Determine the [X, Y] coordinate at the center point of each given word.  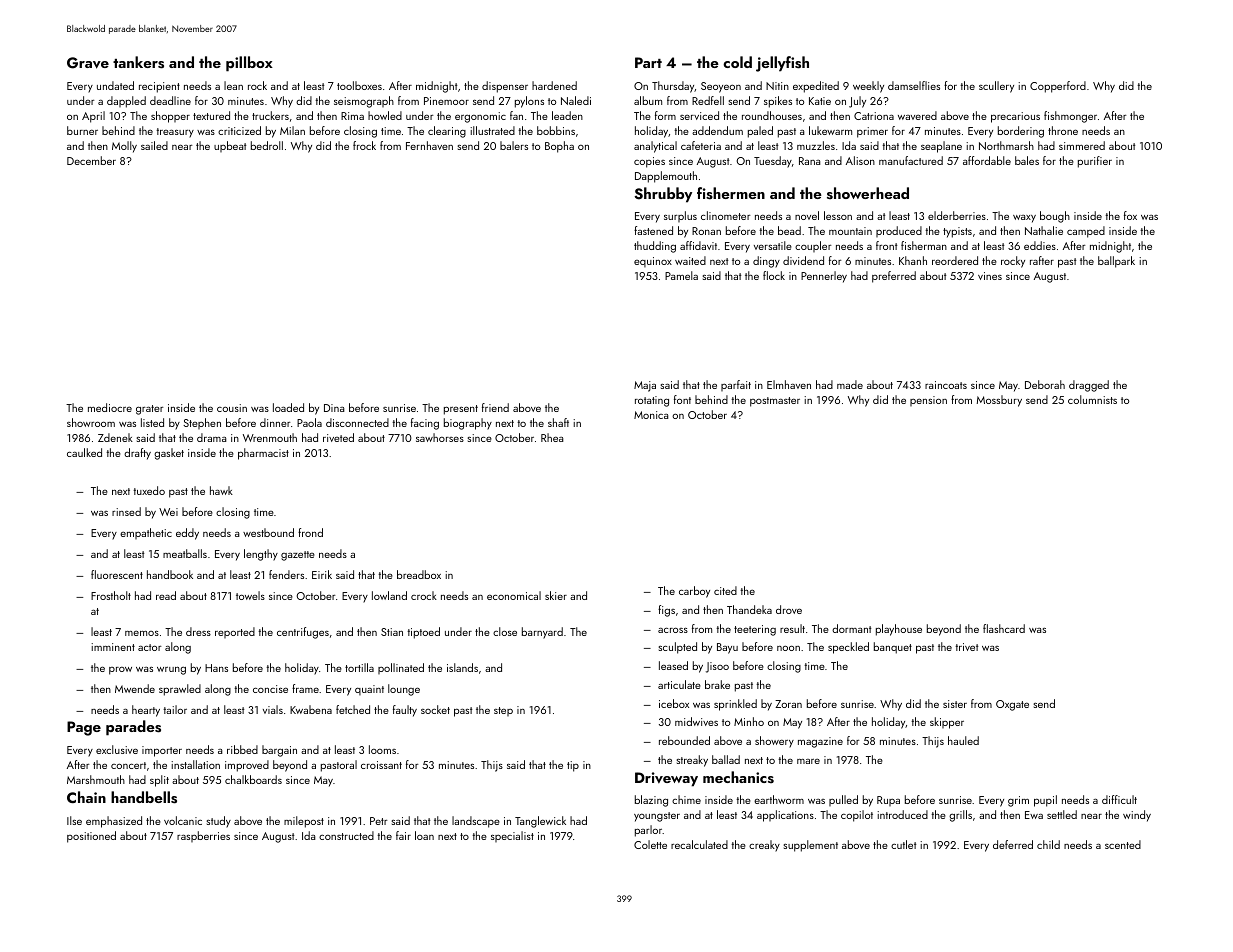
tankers [138, 62]
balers [514, 145]
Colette [650, 844]
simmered [1082, 145]
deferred [1013, 844]
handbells [144, 797]
